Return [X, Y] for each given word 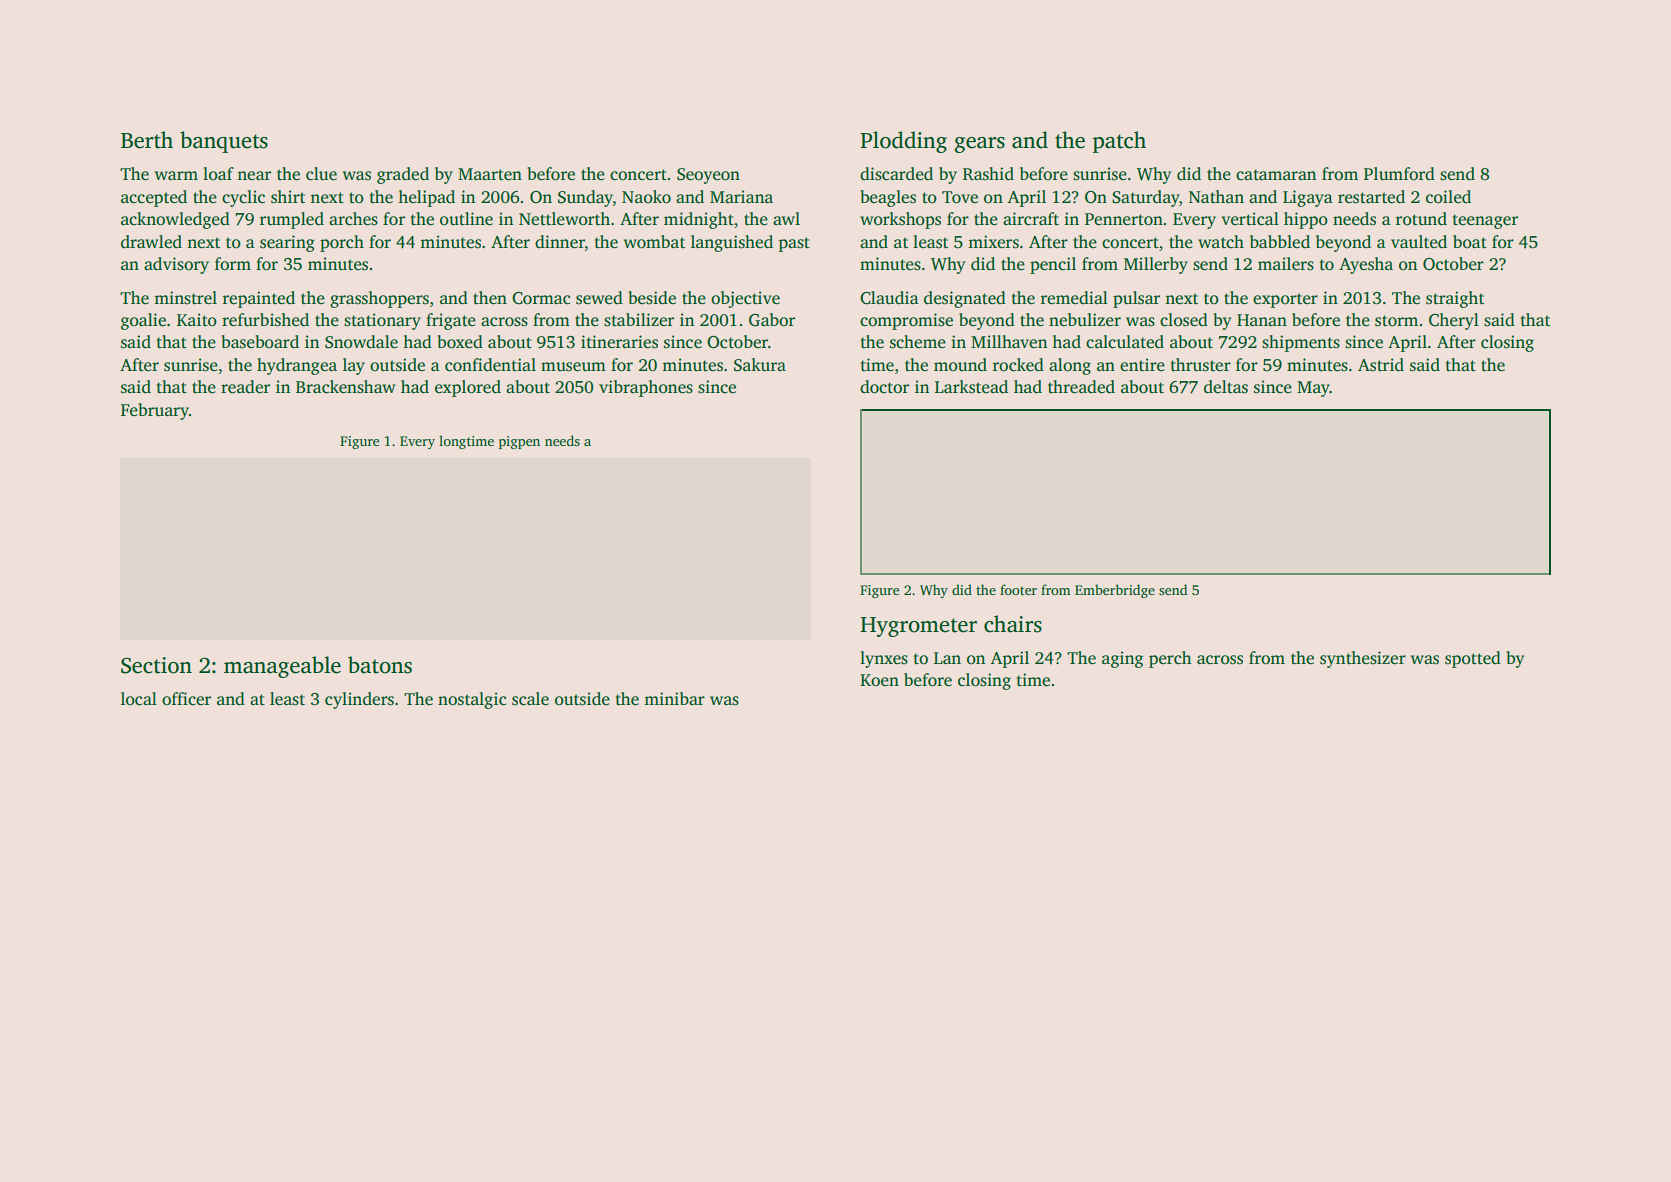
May [1313, 389]
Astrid [1381, 365]
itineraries [619, 342]
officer [186, 699]
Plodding [903, 142]
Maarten [490, 174]
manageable [282, 667]
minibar [675, 698]
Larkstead [971, 387]
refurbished [265, 320]
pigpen [519, 442]
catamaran [1276, 175]
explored [468, 388]
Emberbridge [1115, 591]
